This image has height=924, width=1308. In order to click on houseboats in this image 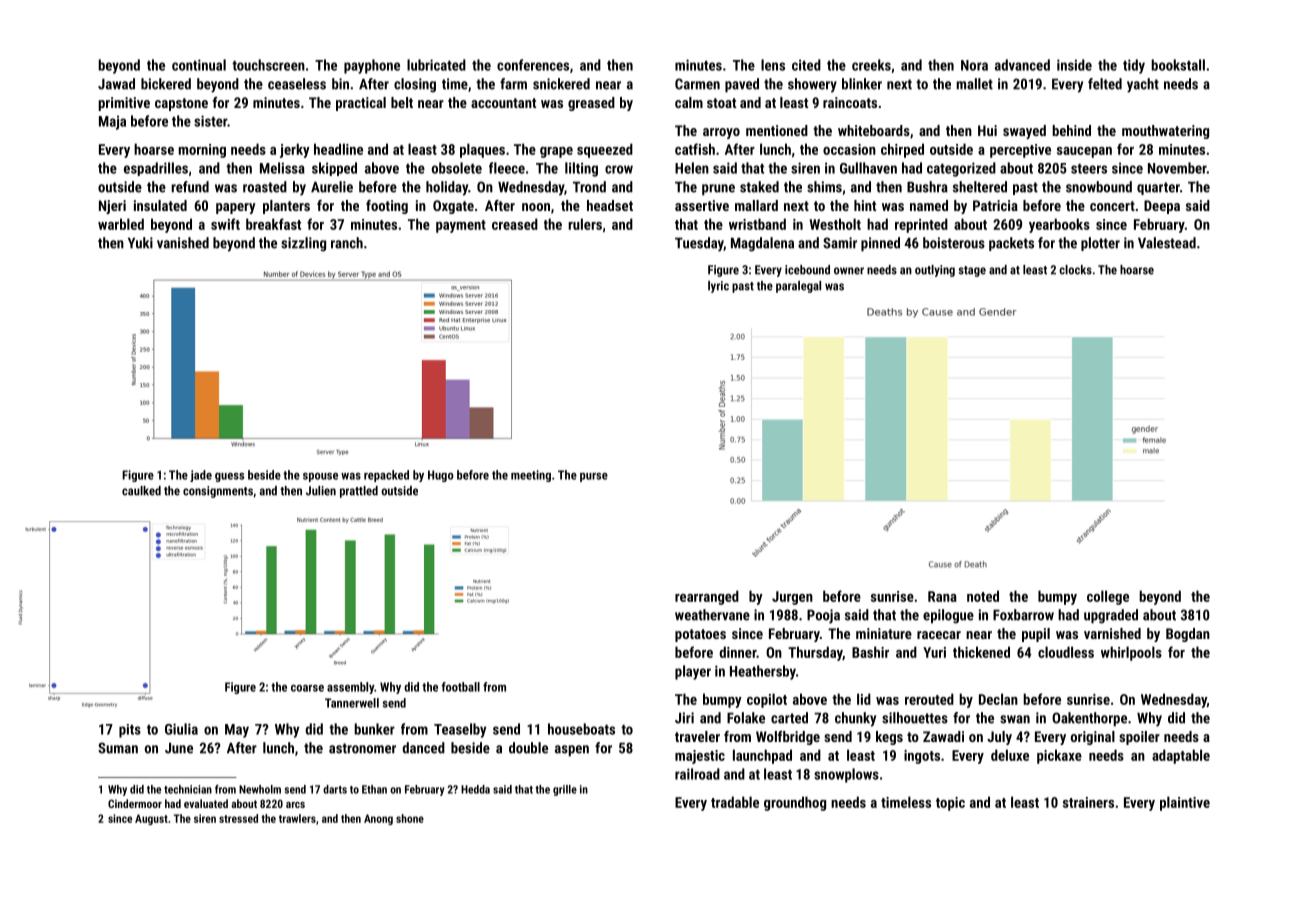, I will do `click(581, 729)`.
